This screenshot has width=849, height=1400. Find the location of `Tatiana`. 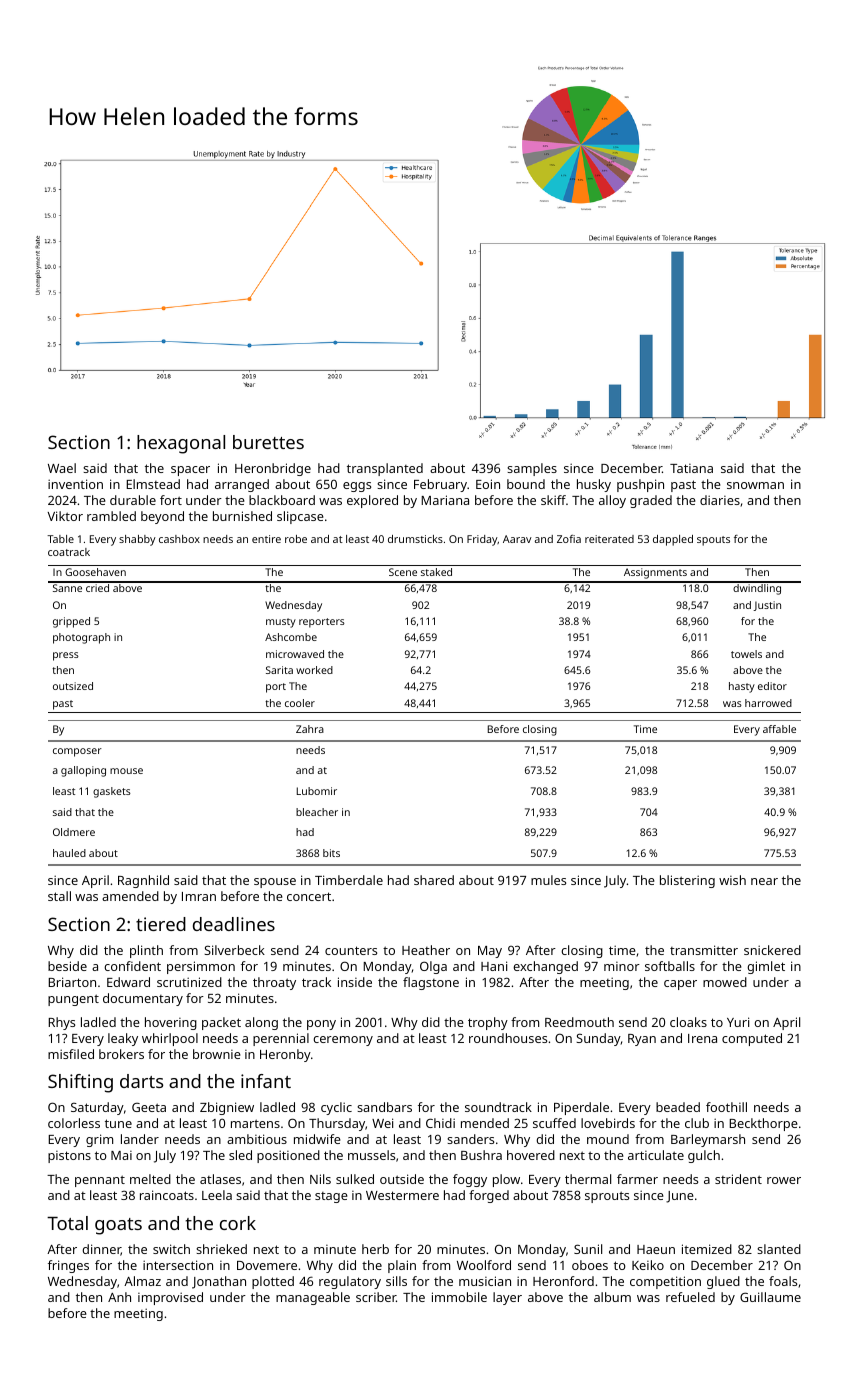

Tatiana is located at coordinates (691, 468).
